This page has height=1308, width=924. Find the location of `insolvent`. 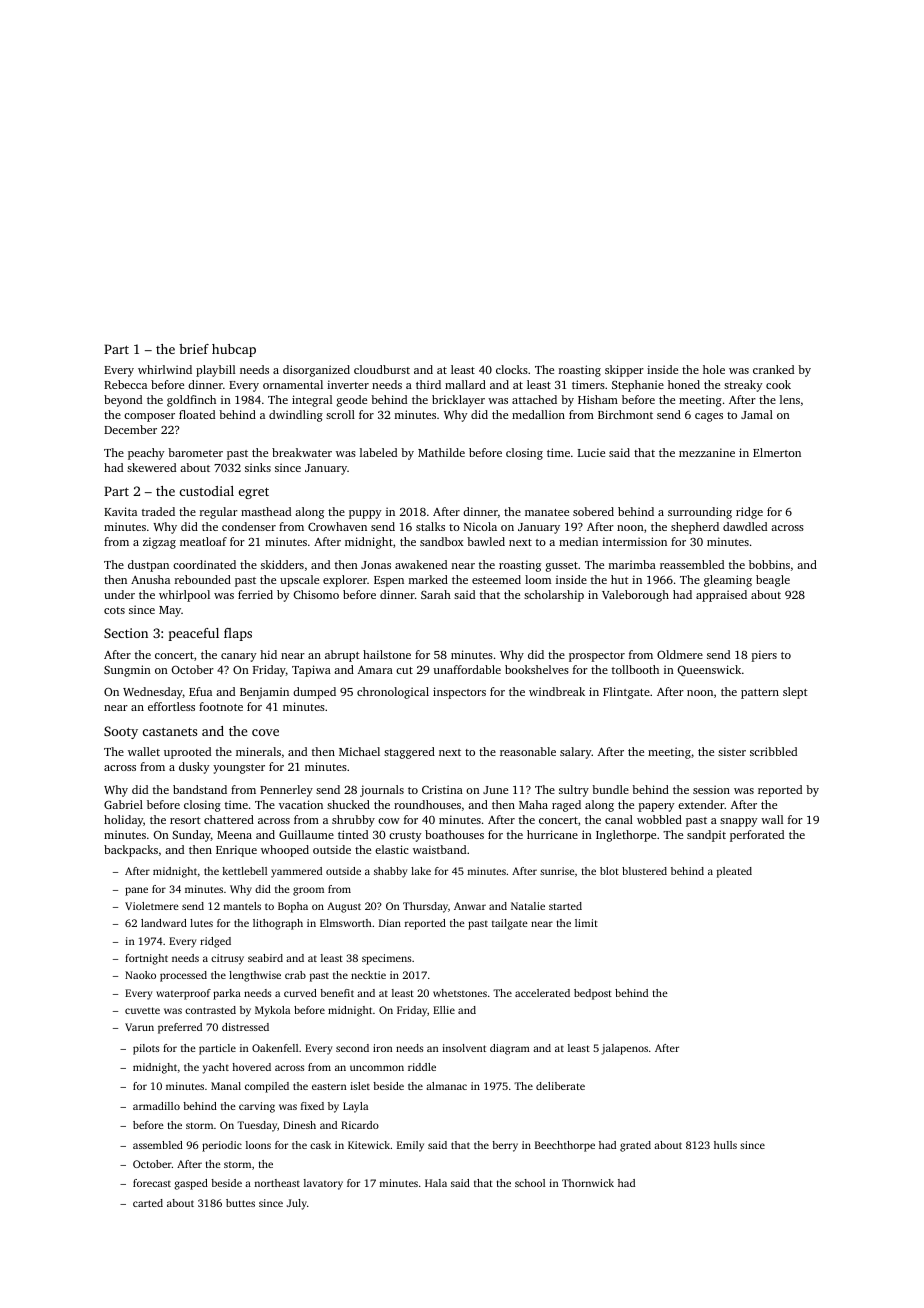

insolvent is located at coordinates (464, 1048).
